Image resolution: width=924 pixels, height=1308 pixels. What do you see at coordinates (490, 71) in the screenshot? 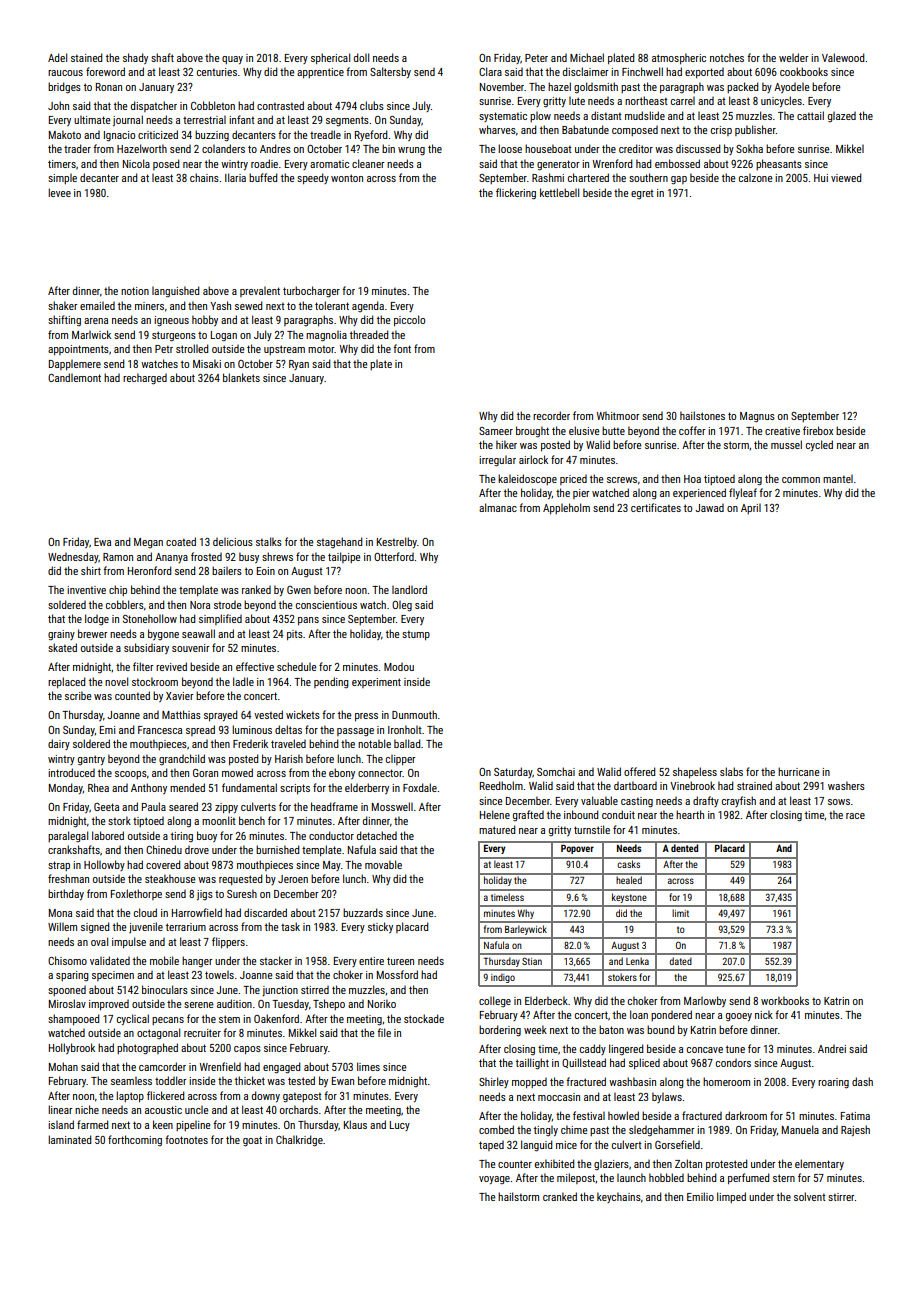
I see `Clara` at bounding box center [490, 71].
